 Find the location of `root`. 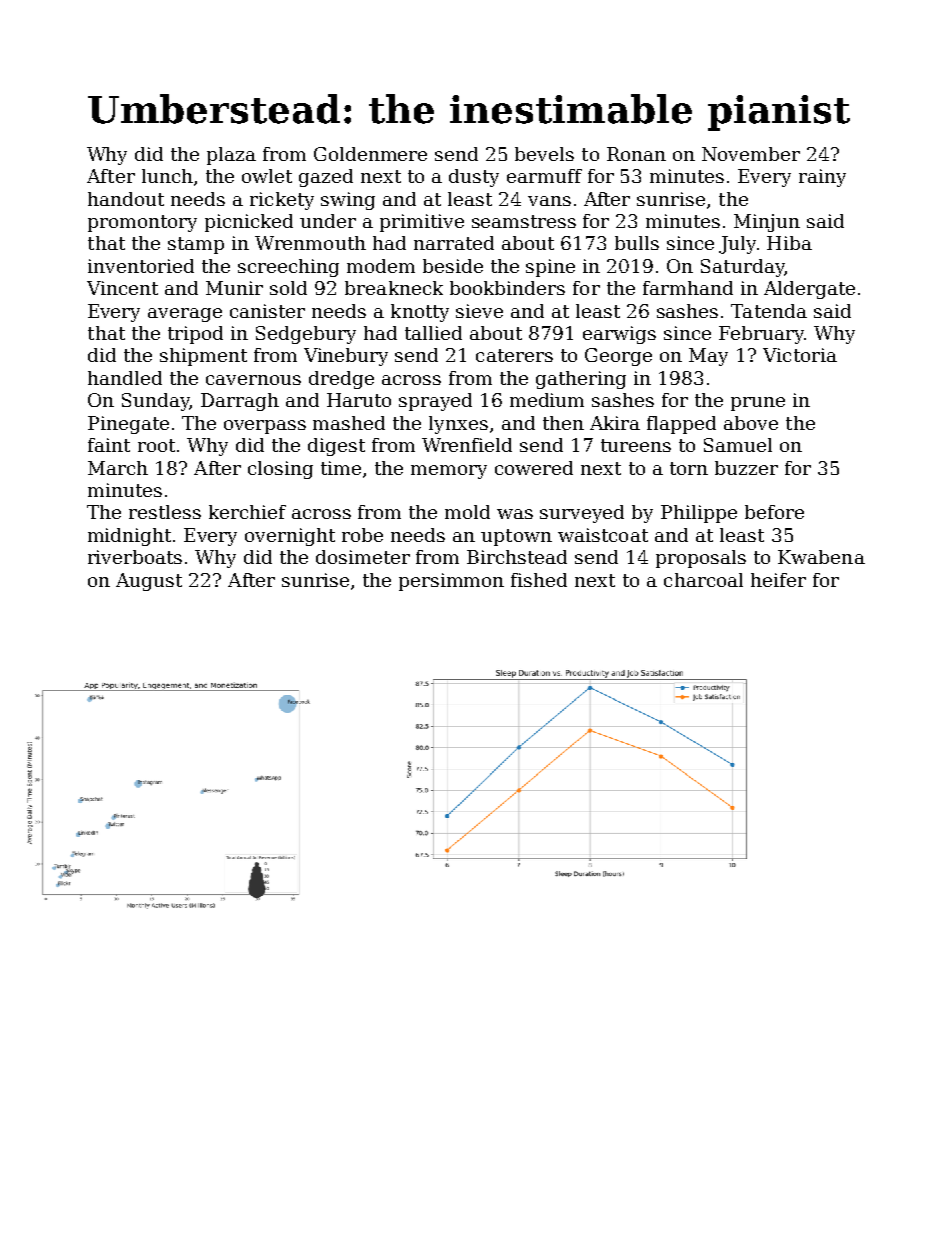

root is located at coordinates (156, 445).
